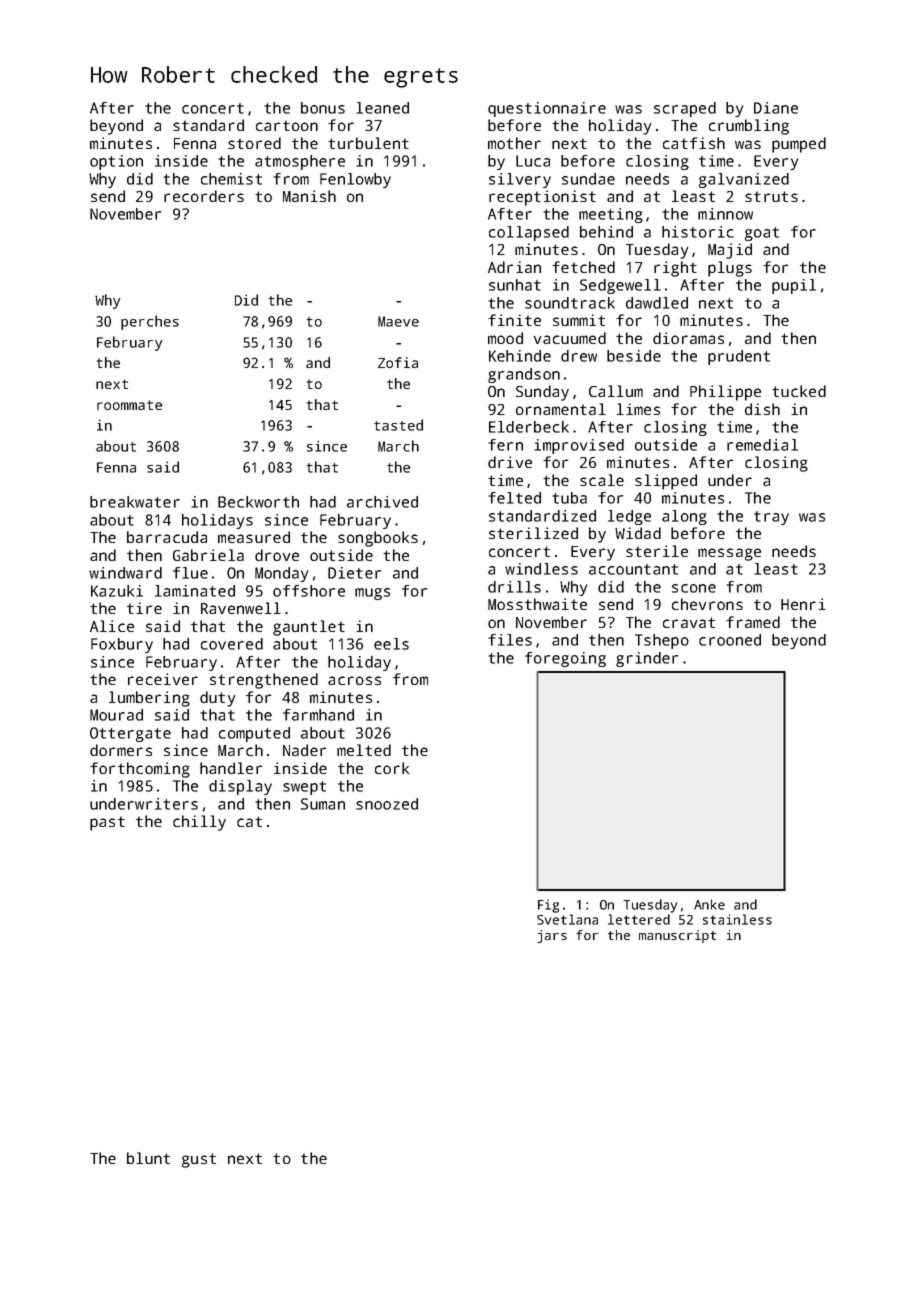 The image size is (924, 1314). Describe the element at coordinates (552, 936) in the document. I see `jars` at that location.
